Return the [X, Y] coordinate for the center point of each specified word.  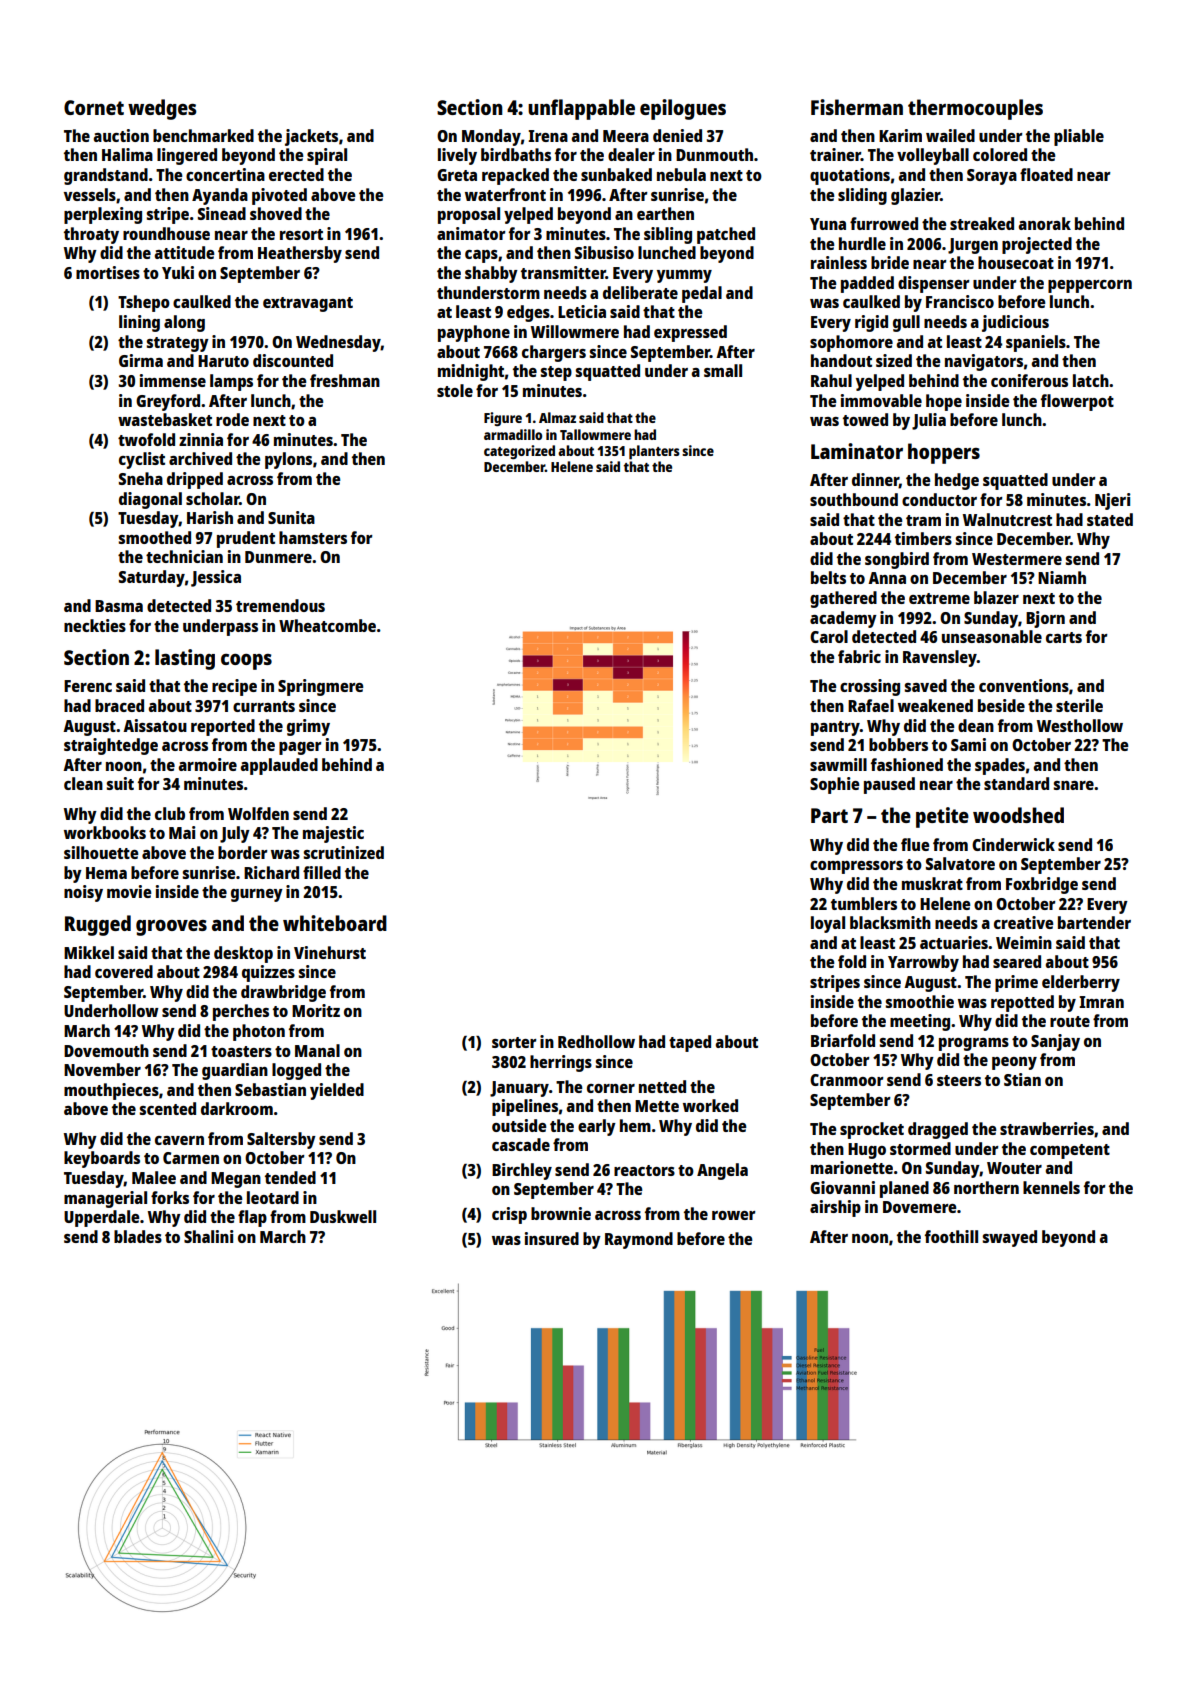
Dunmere [278, 557]
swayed [1010, 1238]
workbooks [105, 832]
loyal [828, 924]
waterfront [505, 194]
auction [121, 135]
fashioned [907, 764]
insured [552, 1238]
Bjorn [1045, 619]
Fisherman [857, 107]
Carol [829, 636]
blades [138, 1236]
